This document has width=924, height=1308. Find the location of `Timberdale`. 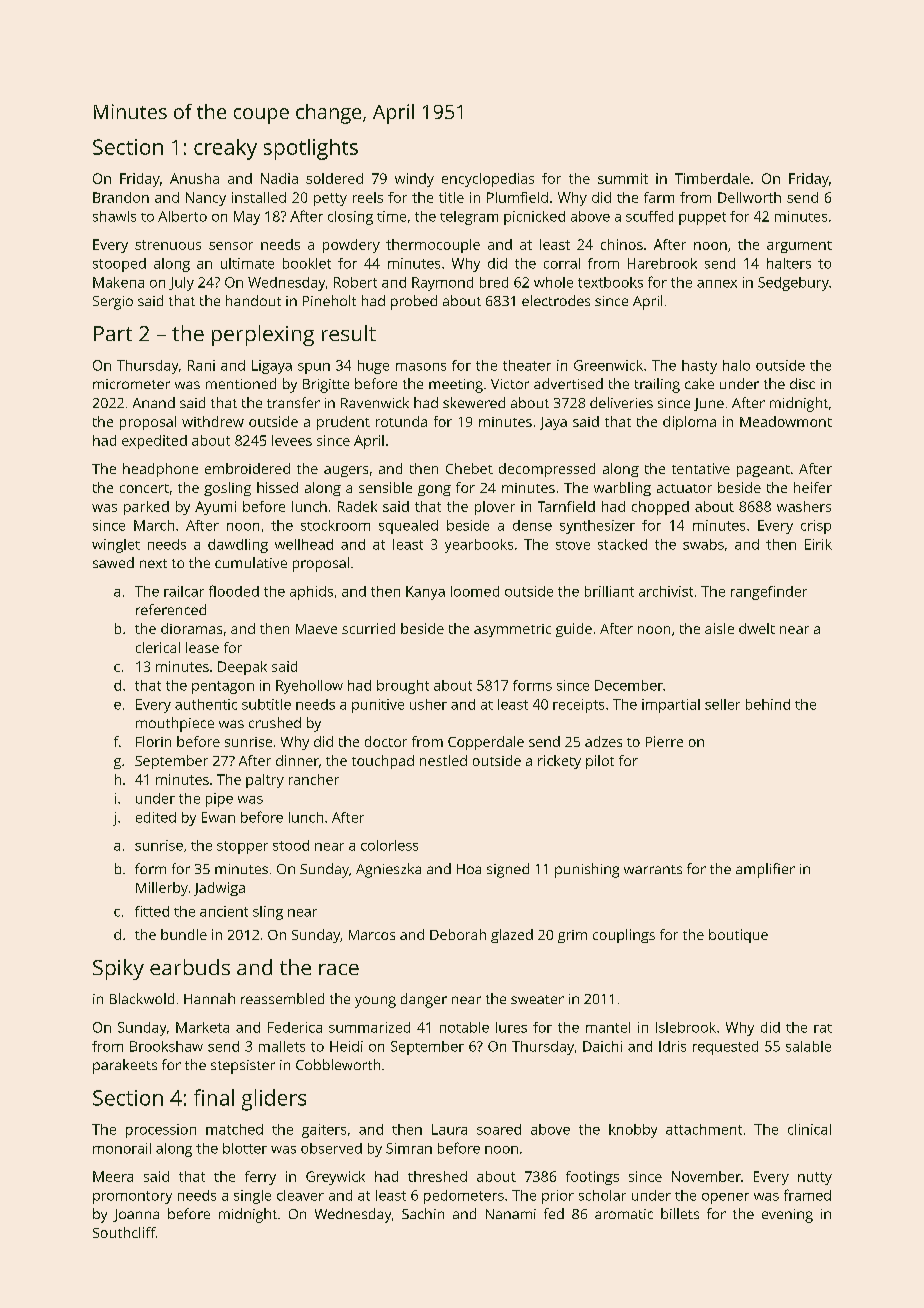

Timberdale is located at coordinates (712, 178).
